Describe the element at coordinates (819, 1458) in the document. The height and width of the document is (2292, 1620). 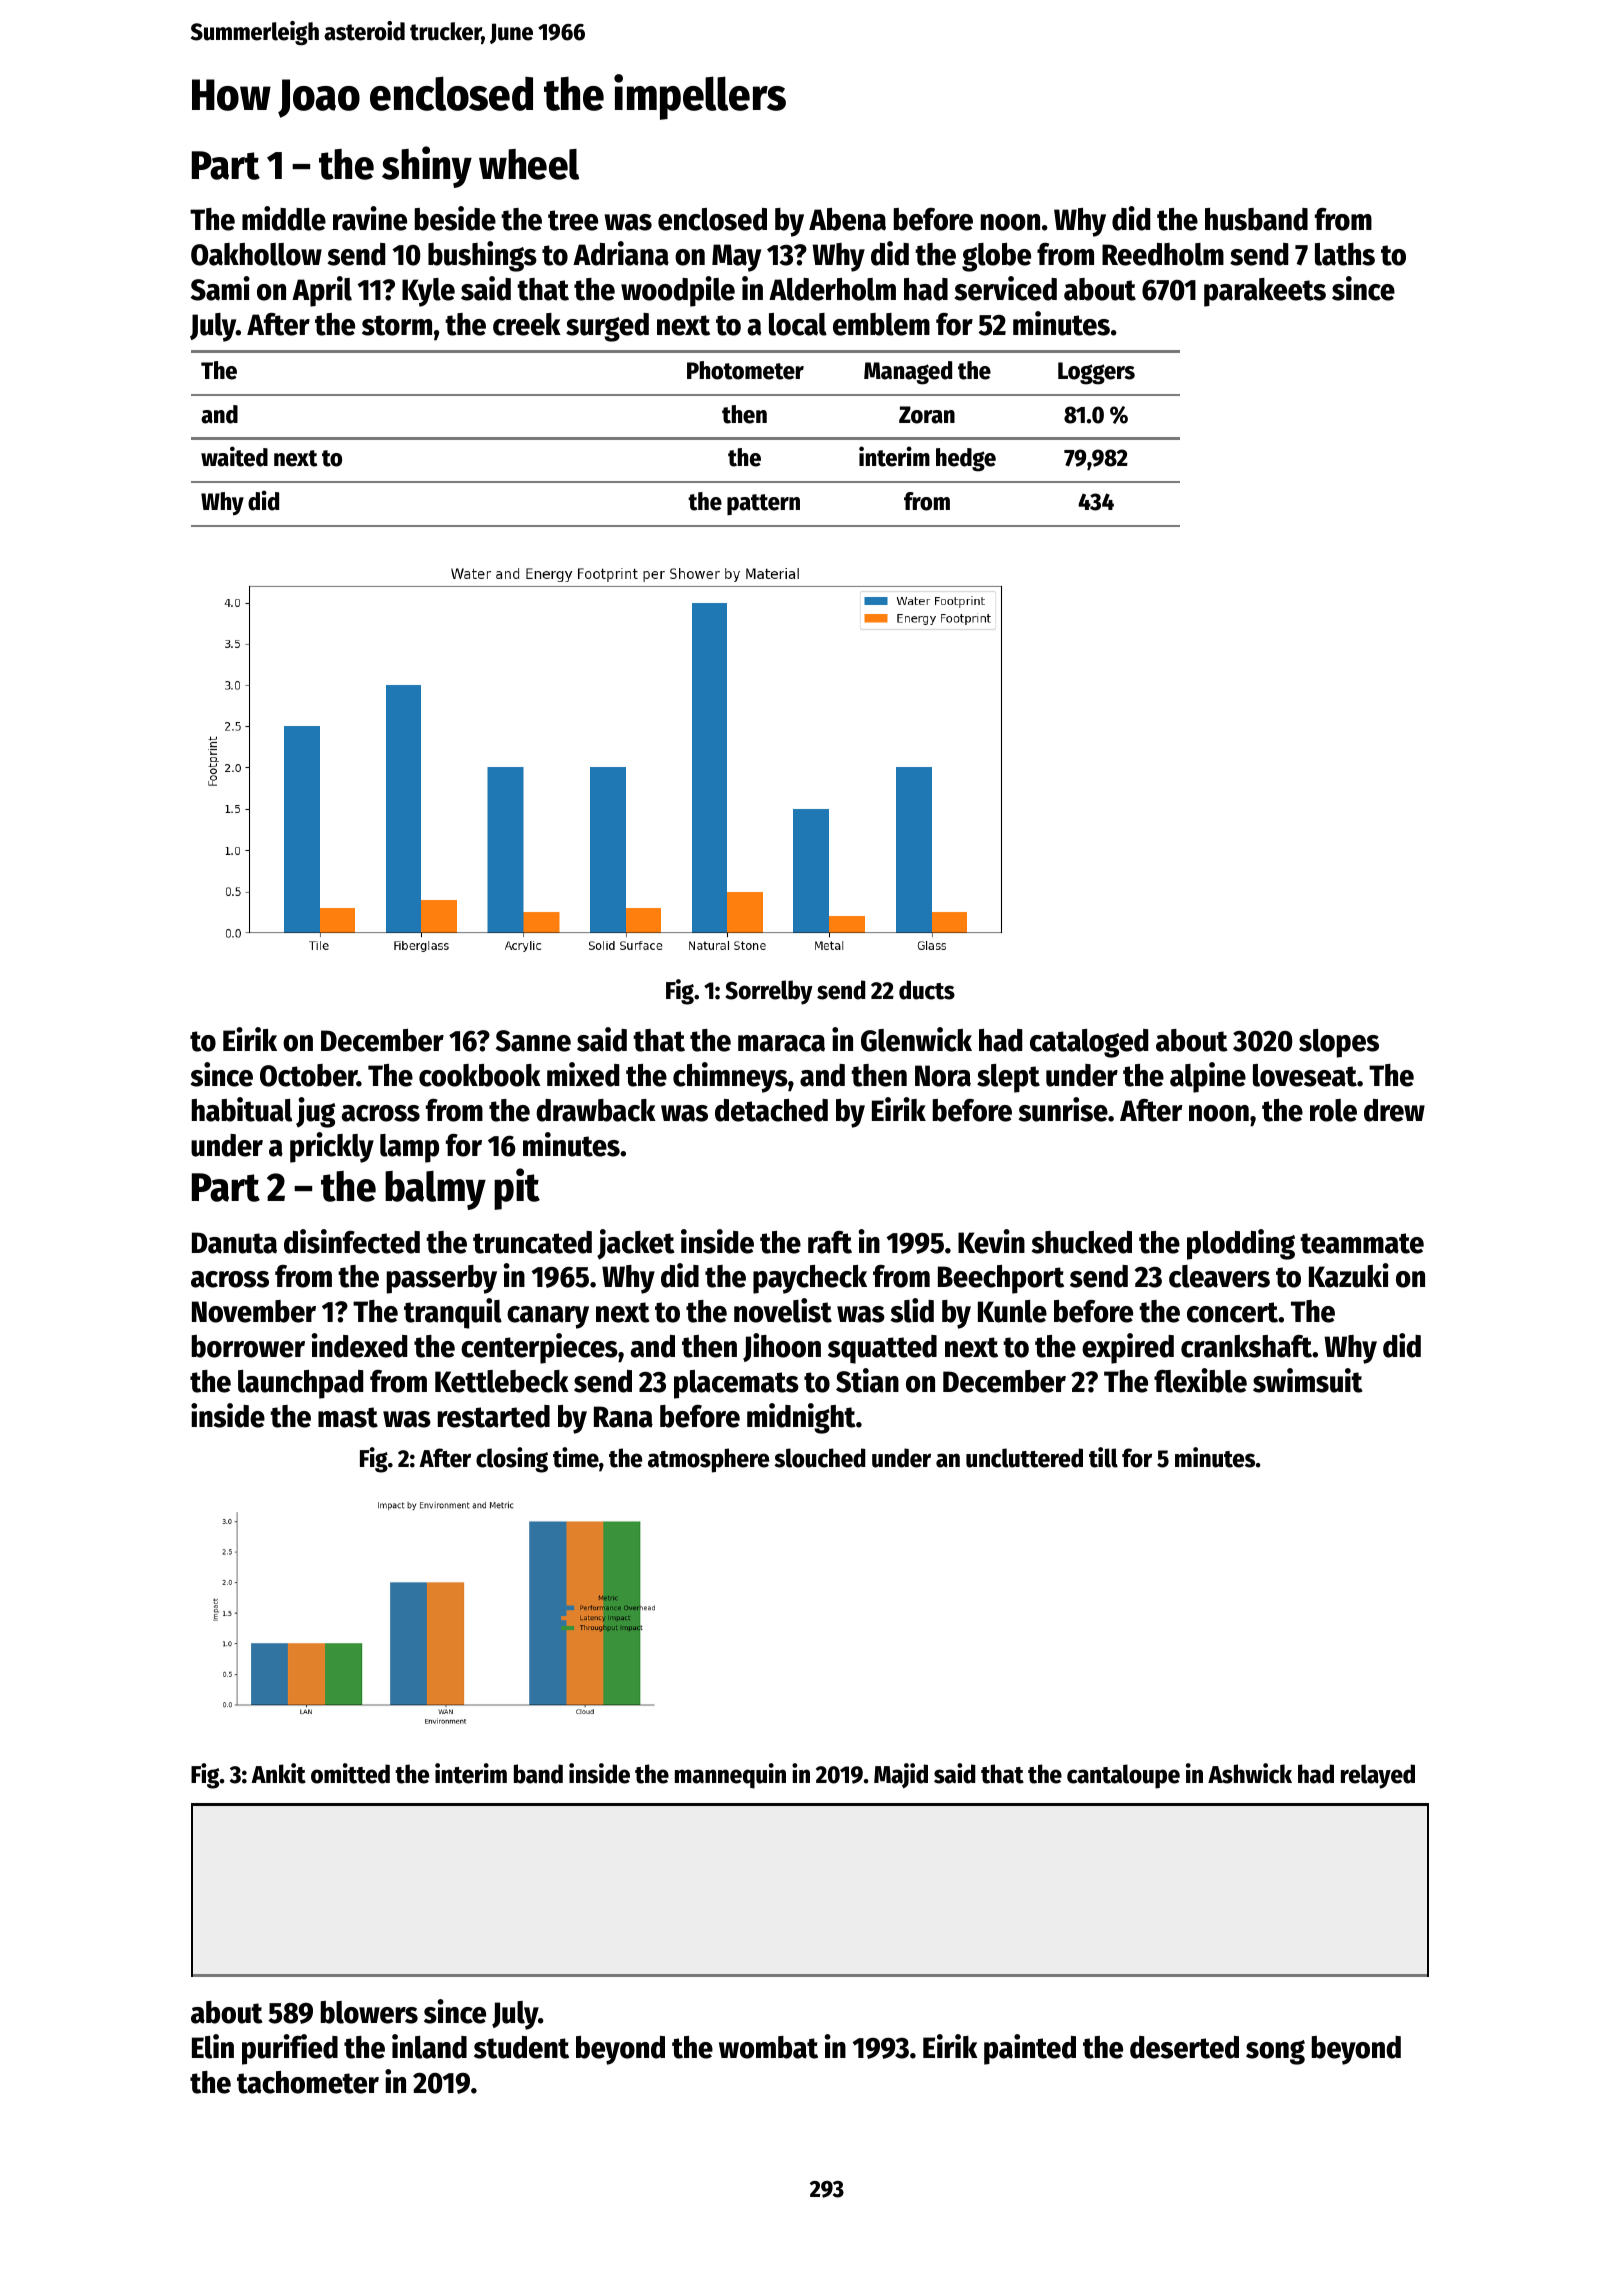
I see `slouched` at that location.
